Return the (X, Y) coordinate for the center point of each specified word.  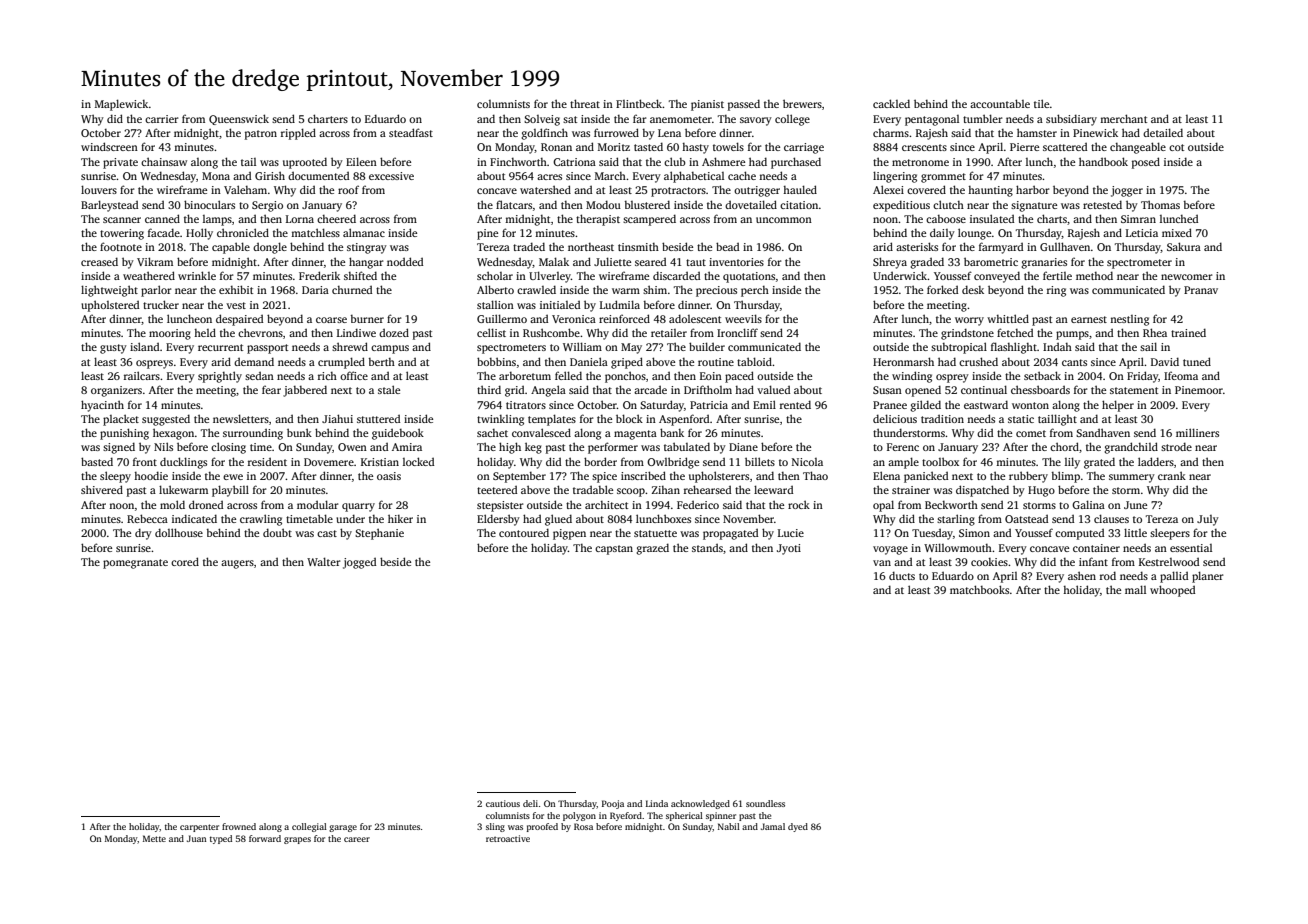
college (792, 120)
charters (328, 118)
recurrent (220, 347)
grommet (943, 178)
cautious (503, 803)
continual (984, 389)
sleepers (1170, 534)
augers (237, 564)
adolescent (695, 318)
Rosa (583, 826)
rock (799, 504)
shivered (102, 489)
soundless (765, 803)
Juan (197, 838)
